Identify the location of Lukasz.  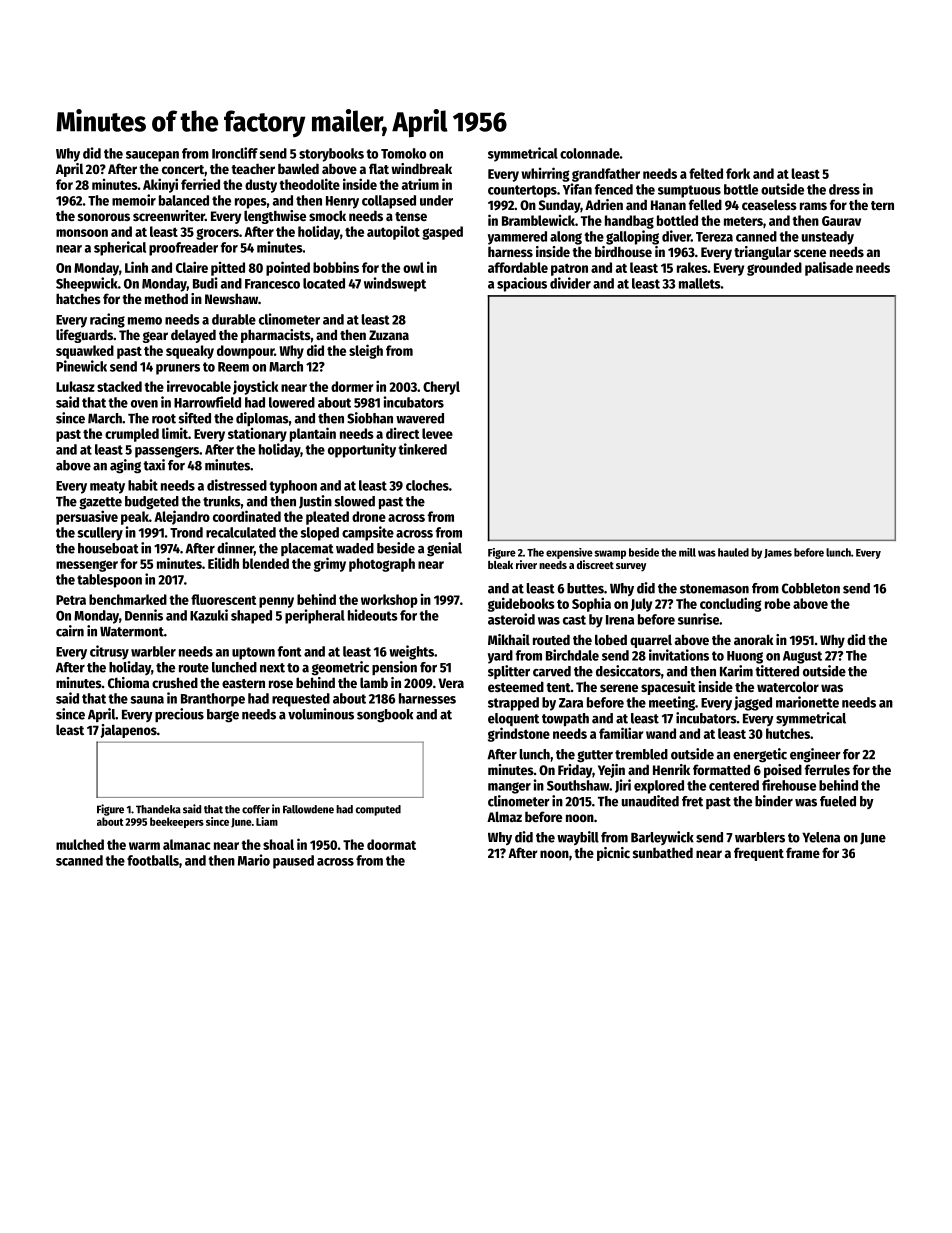
(75, 386).
